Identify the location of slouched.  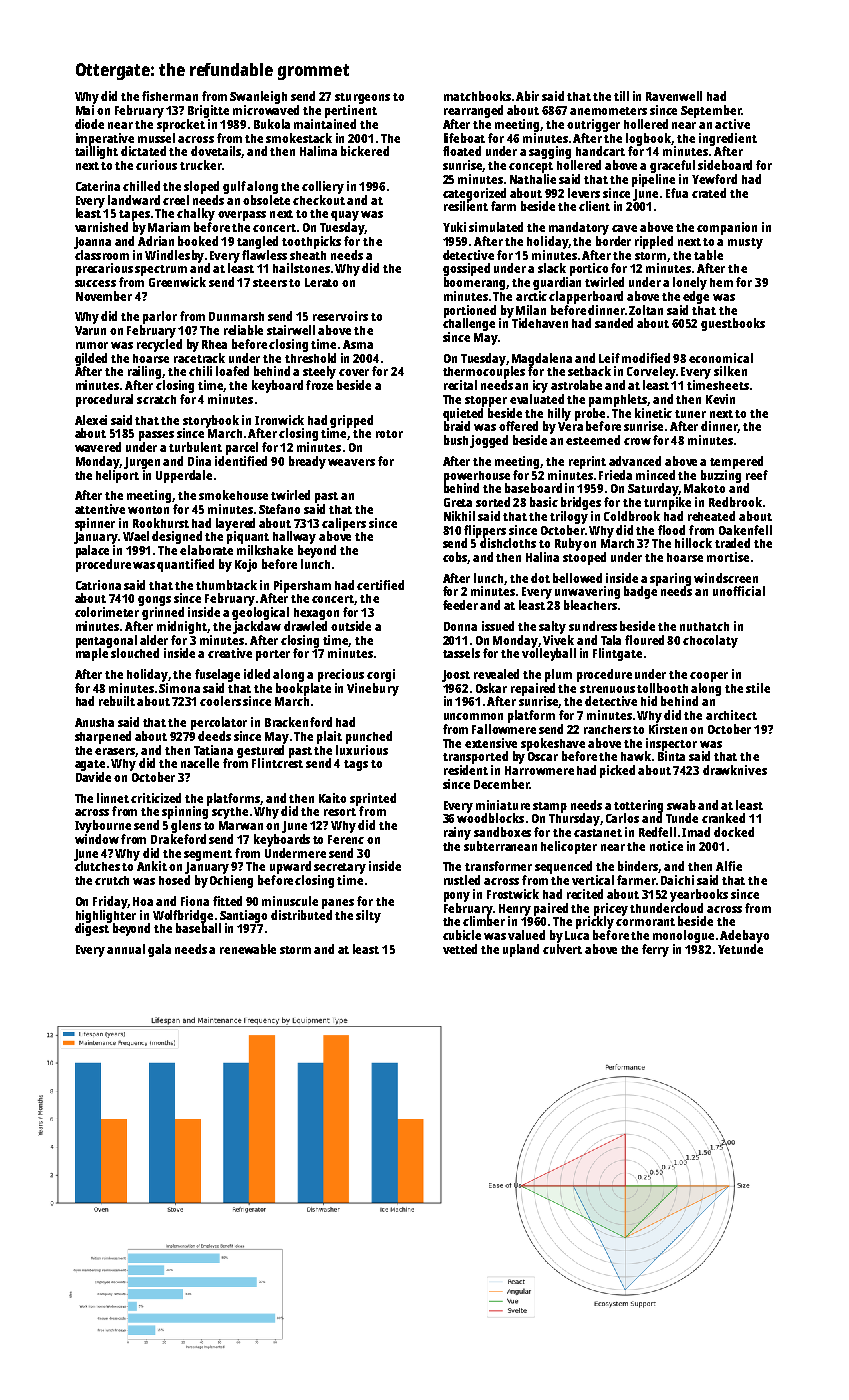
(135, 653).
